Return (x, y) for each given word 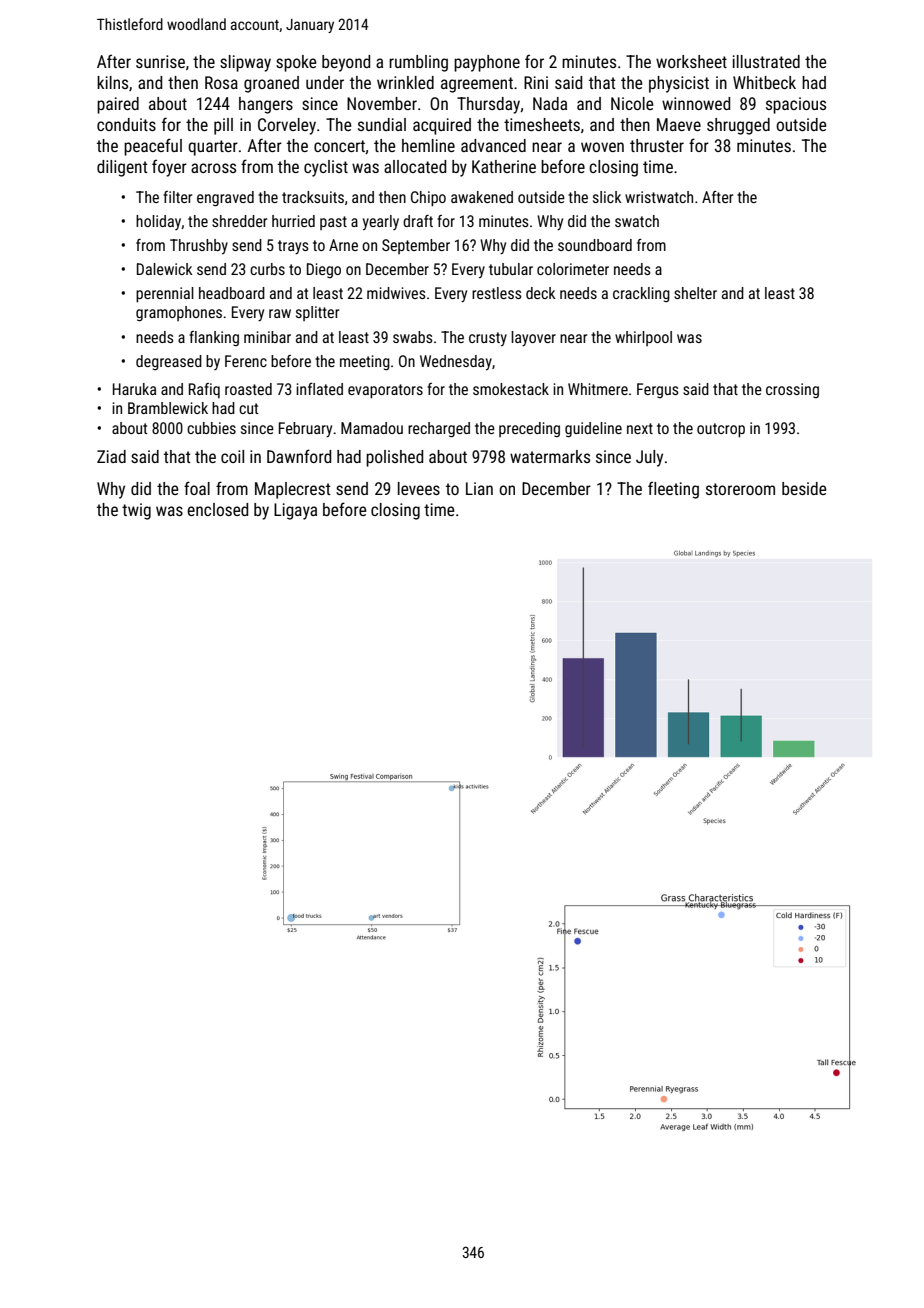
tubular (511, 269)
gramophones (179, 314)
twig (136, 511)
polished (394, 458)
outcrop (721, 430)
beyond (346, 63)
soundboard (595, 245)
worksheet (691, 61)
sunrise (160, 61)
